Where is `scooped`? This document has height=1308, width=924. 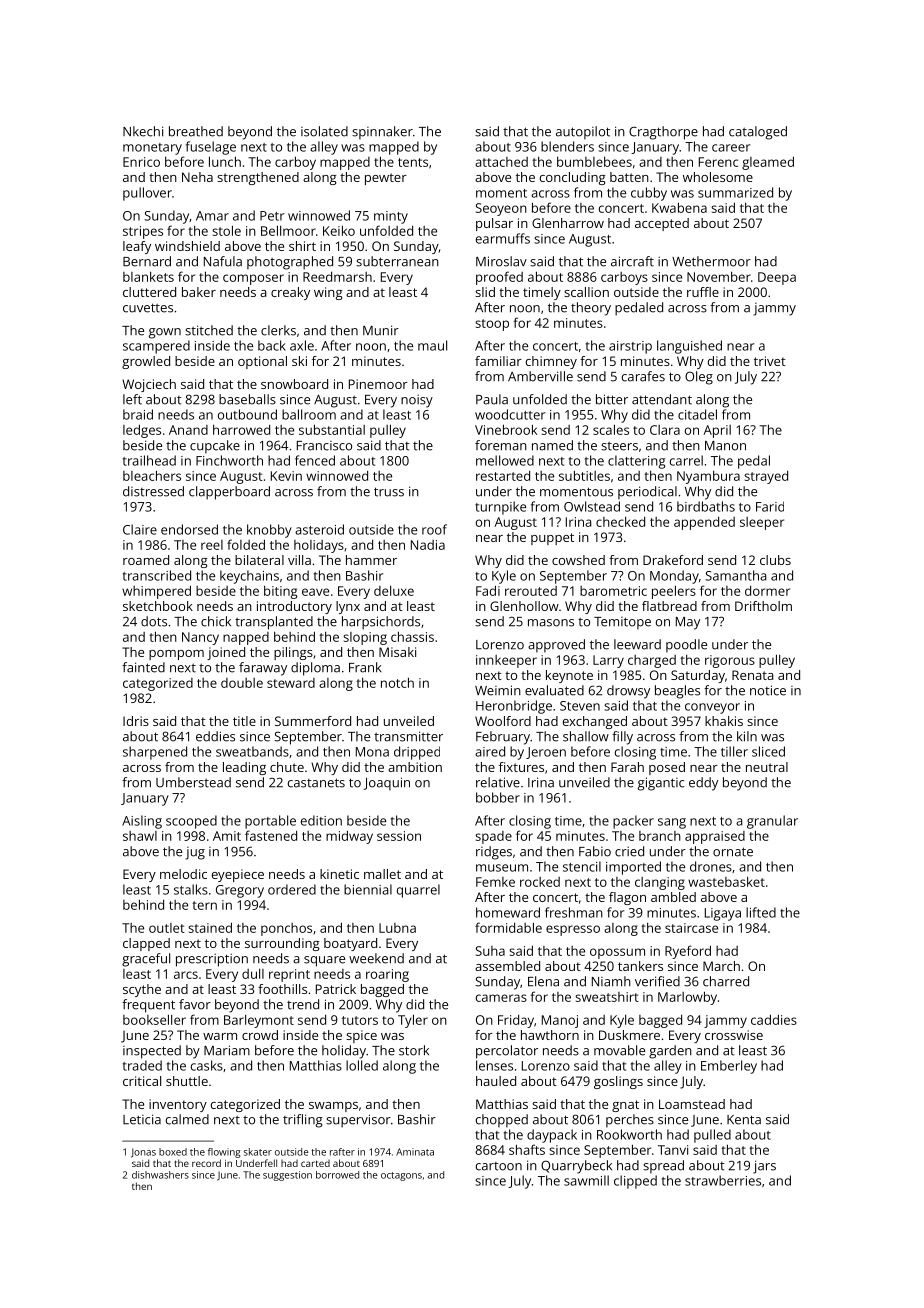
scooped is located at coordinates (191, 822).
